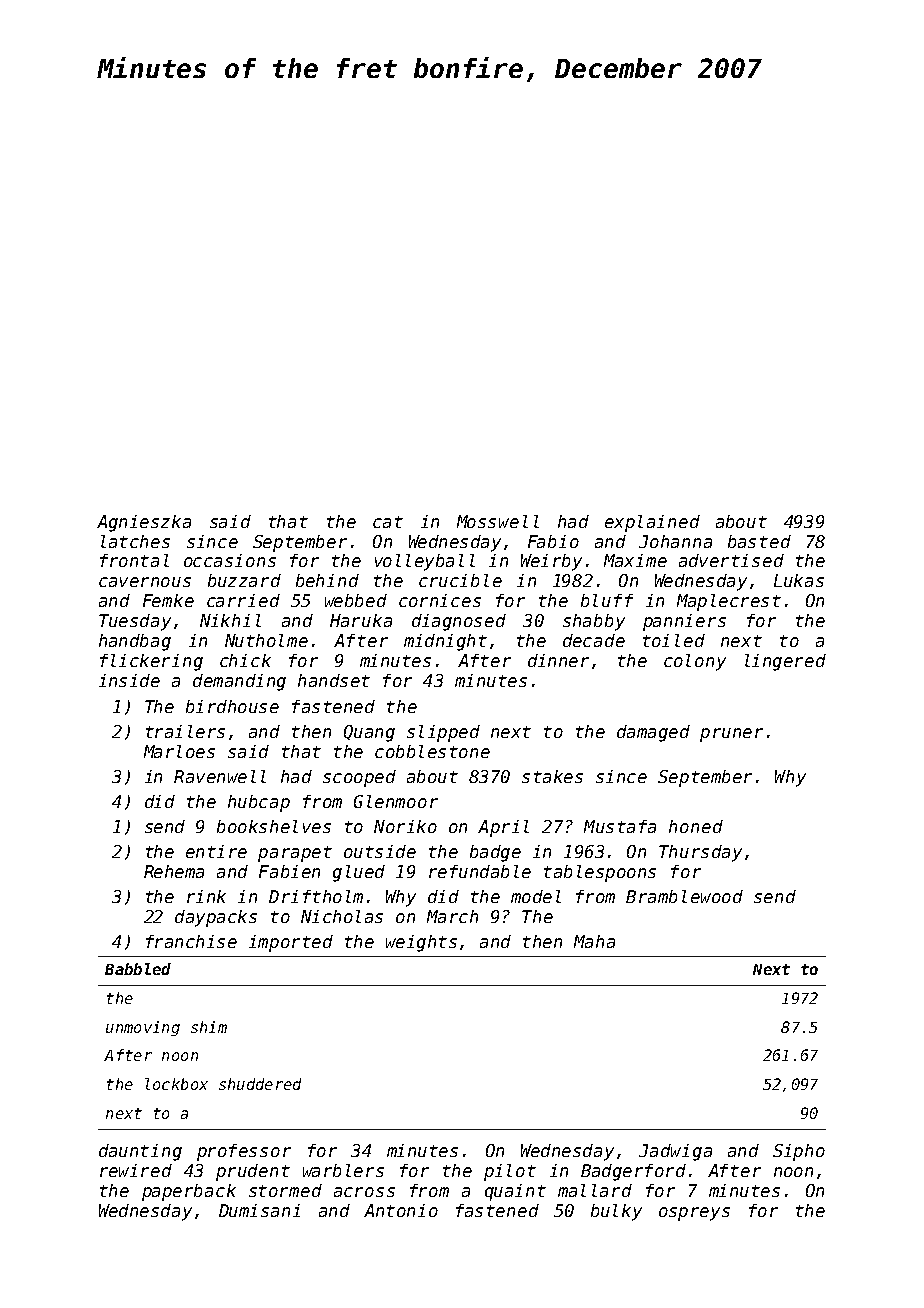 This page has width=924, height=1308. What do you see at coordinates (731, 735) in the page?
I see `pruner` at bounding box center [731, 735].
